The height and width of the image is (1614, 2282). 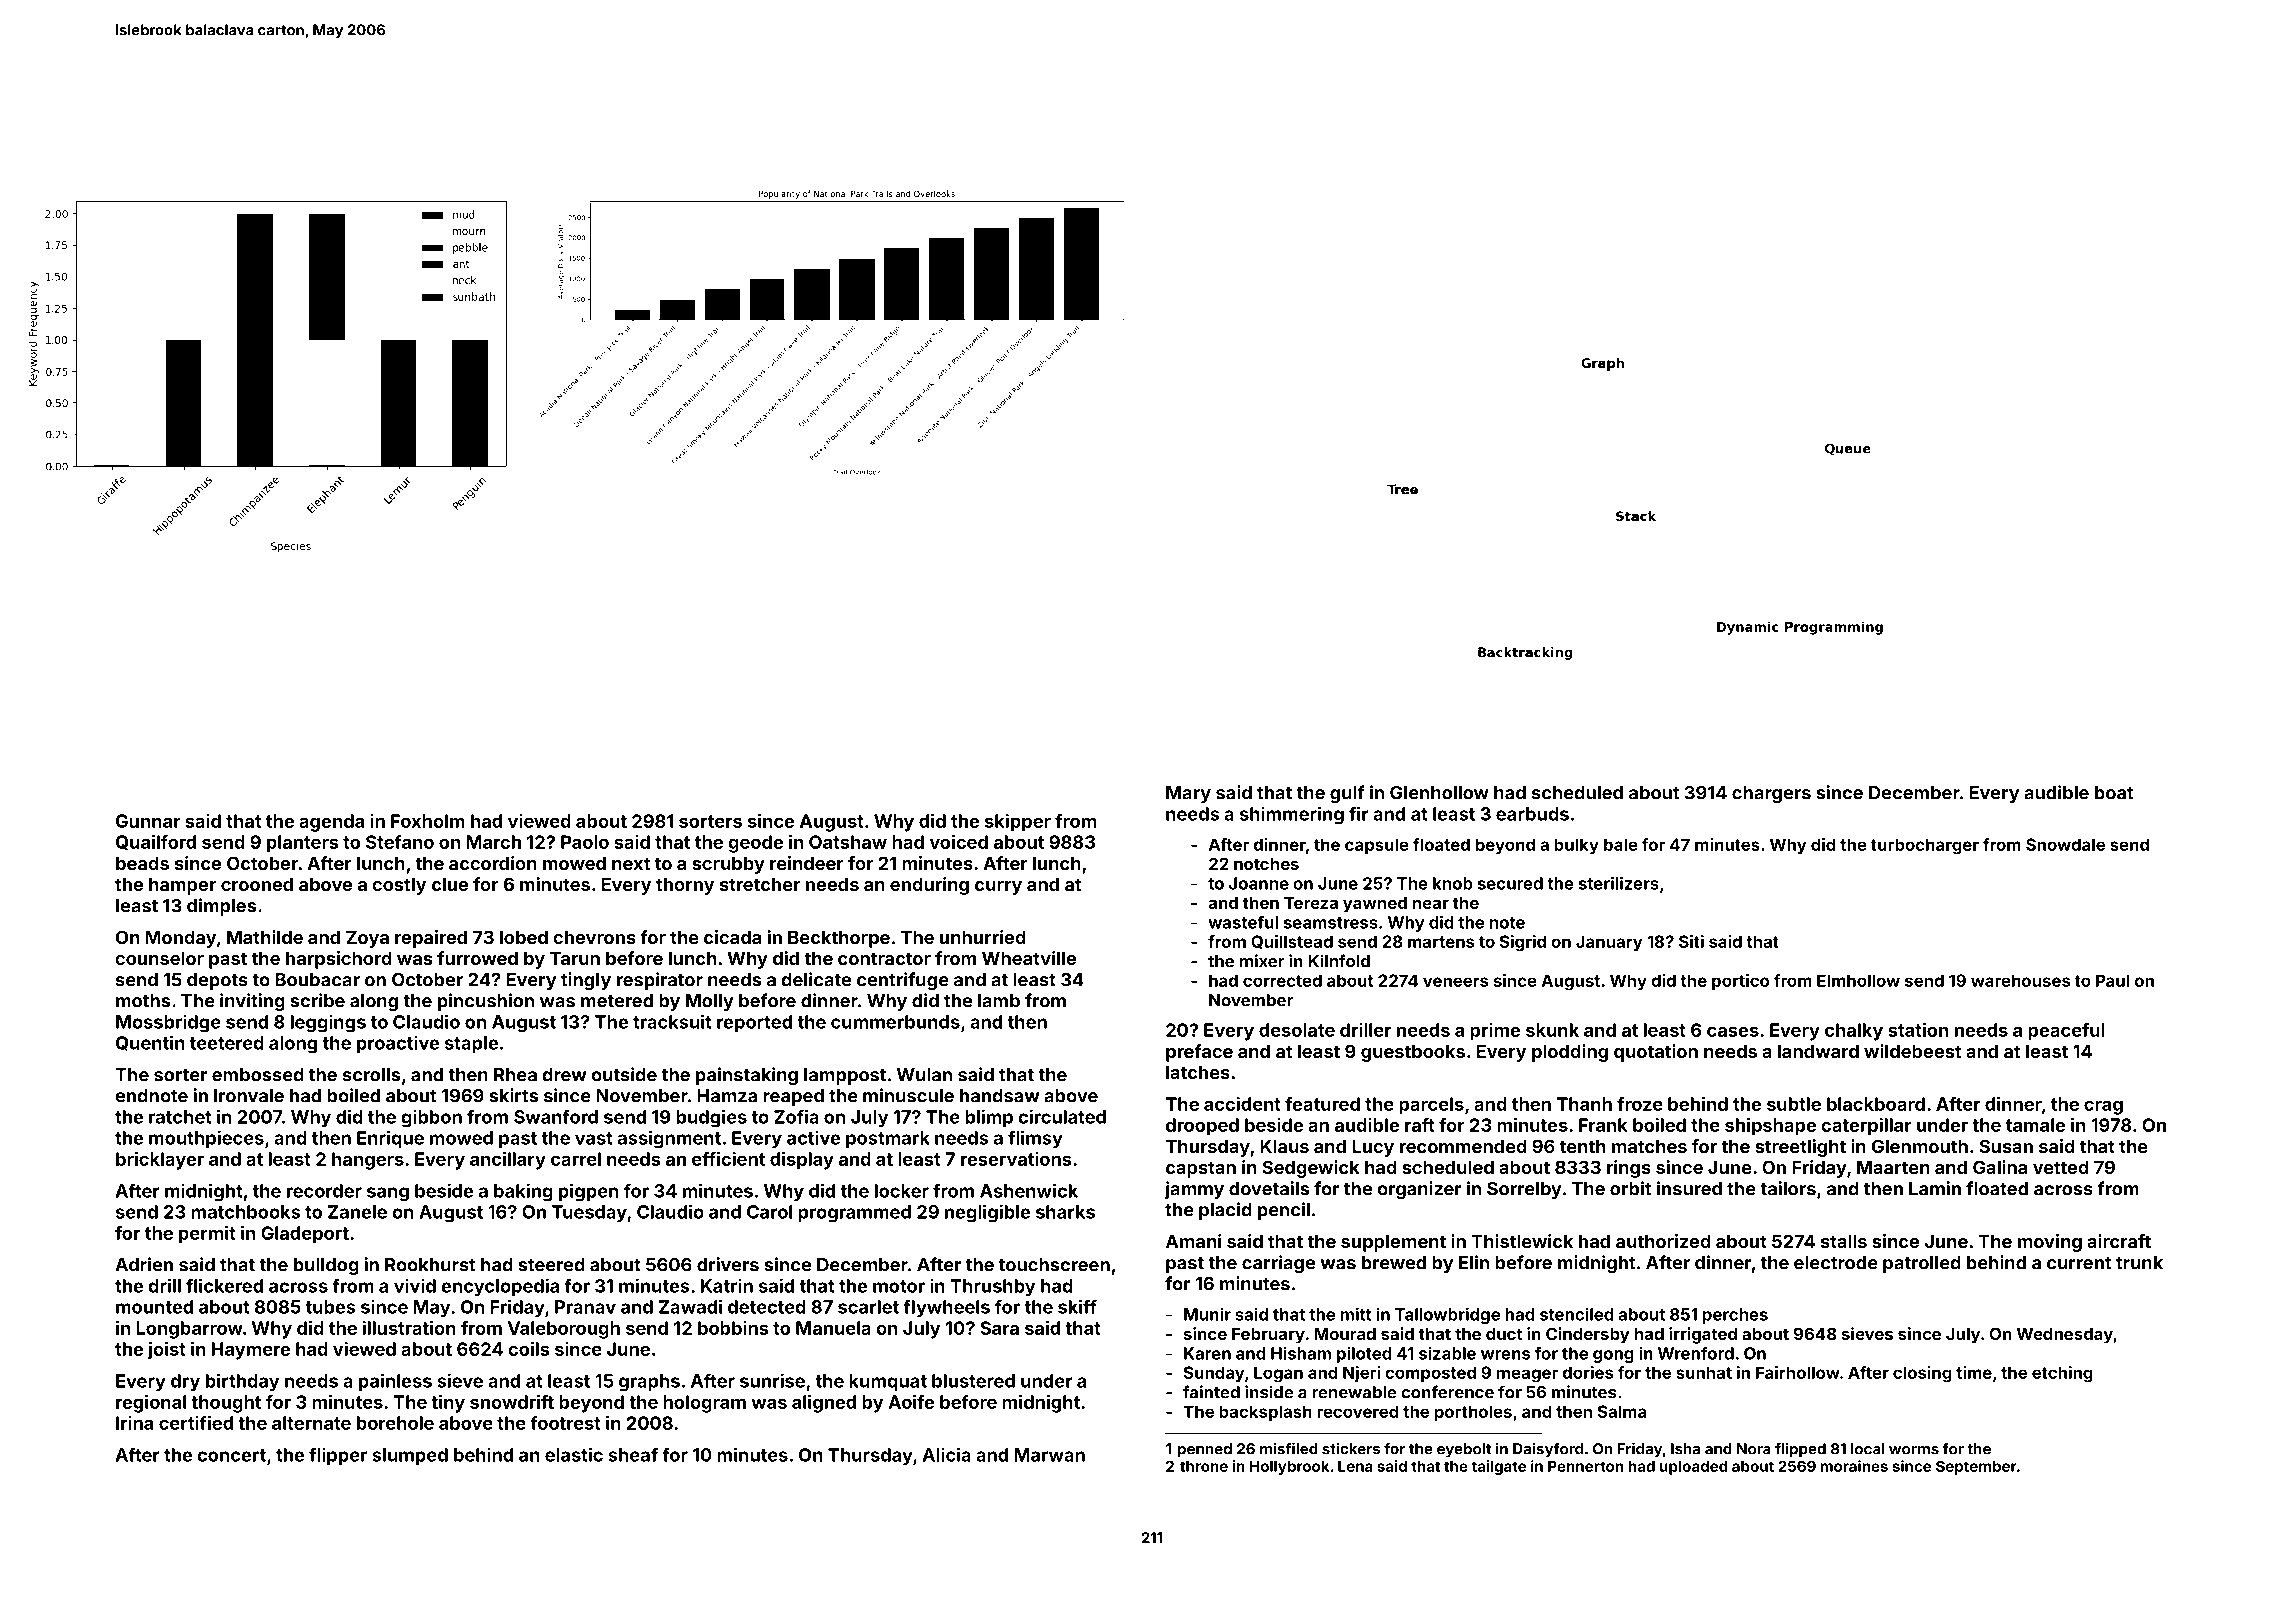 What do you see at coordinates (246, 1212) in the image?
I see `matchbooks` at bounding box center [246, 1212].
